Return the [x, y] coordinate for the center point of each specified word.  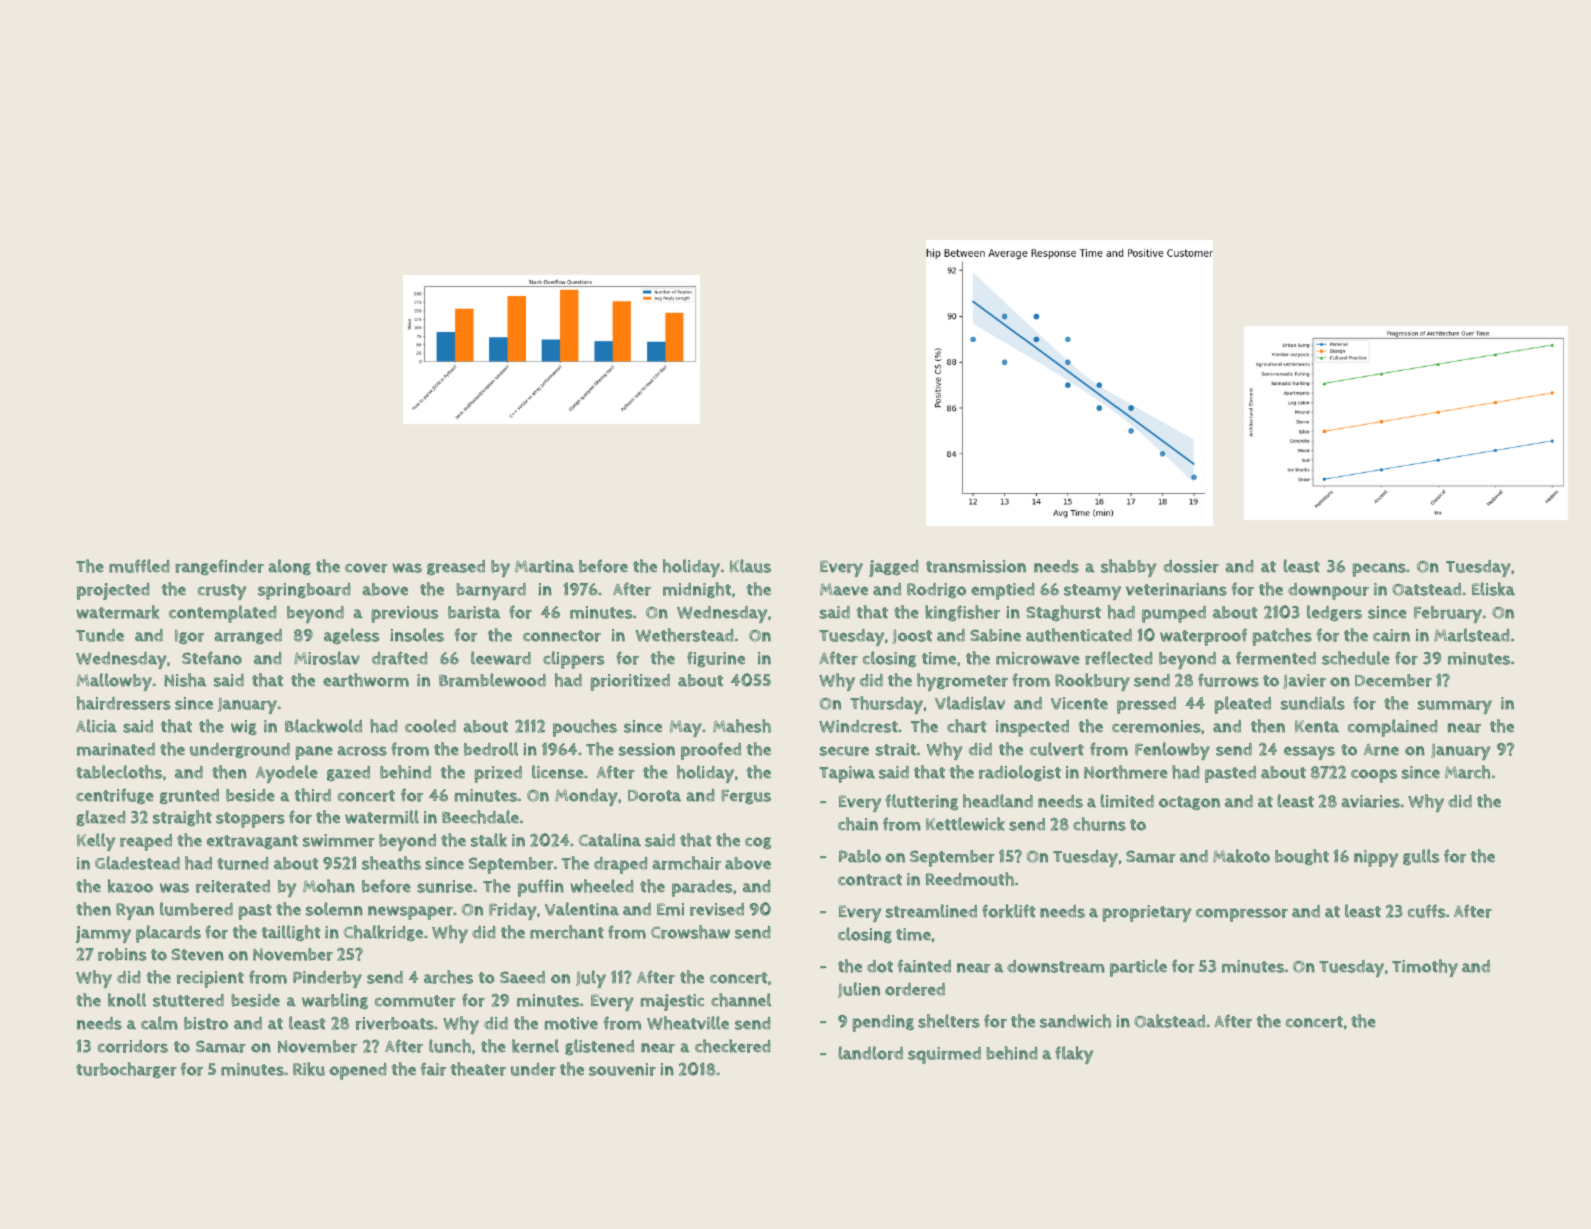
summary [1455, 707]
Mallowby [114, 682]
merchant [567, 932]
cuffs [1426, 911]
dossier [1191, 566]
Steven [197, 954]
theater [478, 1069]
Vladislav [970, 703]
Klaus [750, 566]
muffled [139, 566]
